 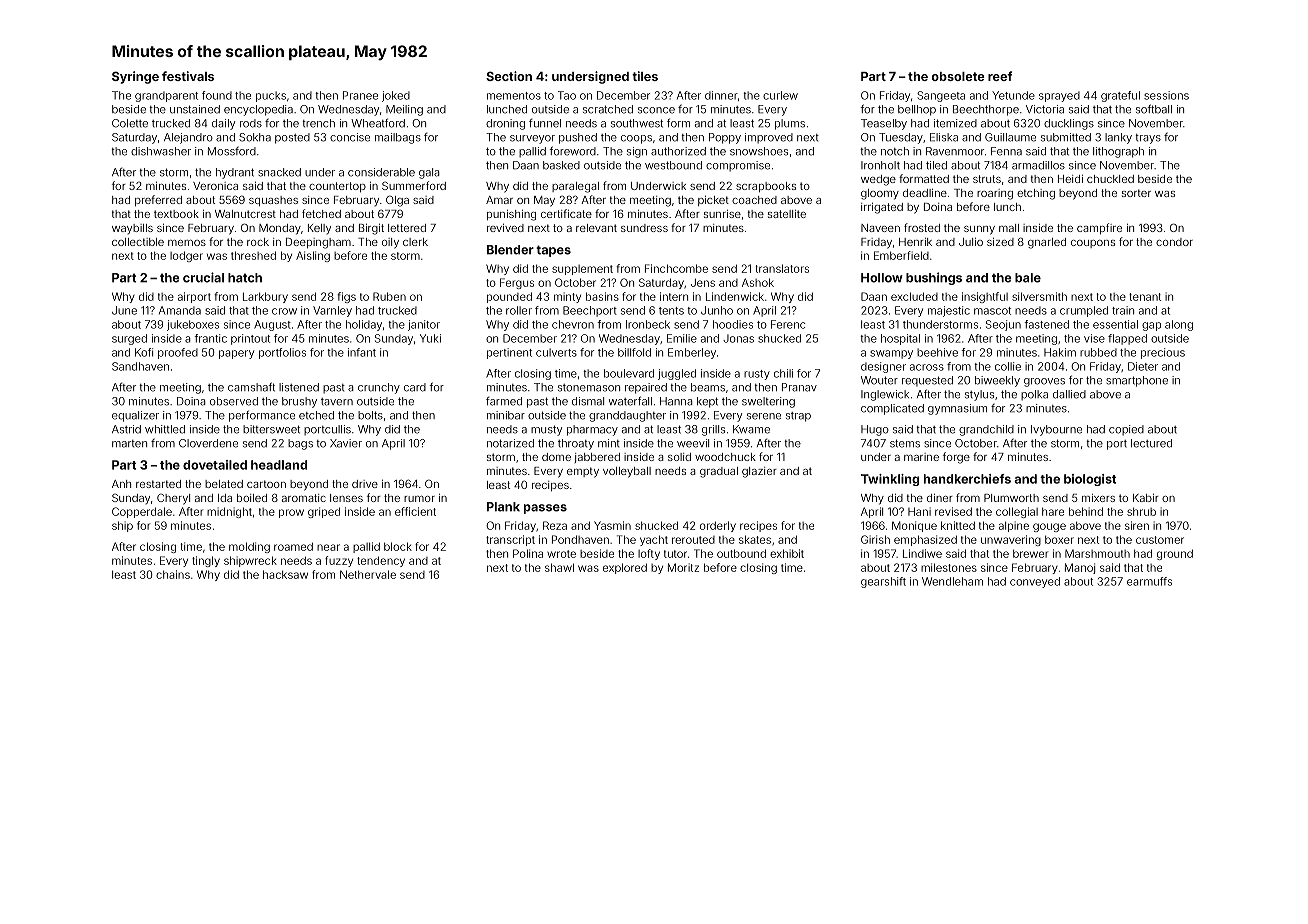 What do you see at coordinates (506, 415) in the screenshot?
I see `minibar` at bounding box center [506, 415].
